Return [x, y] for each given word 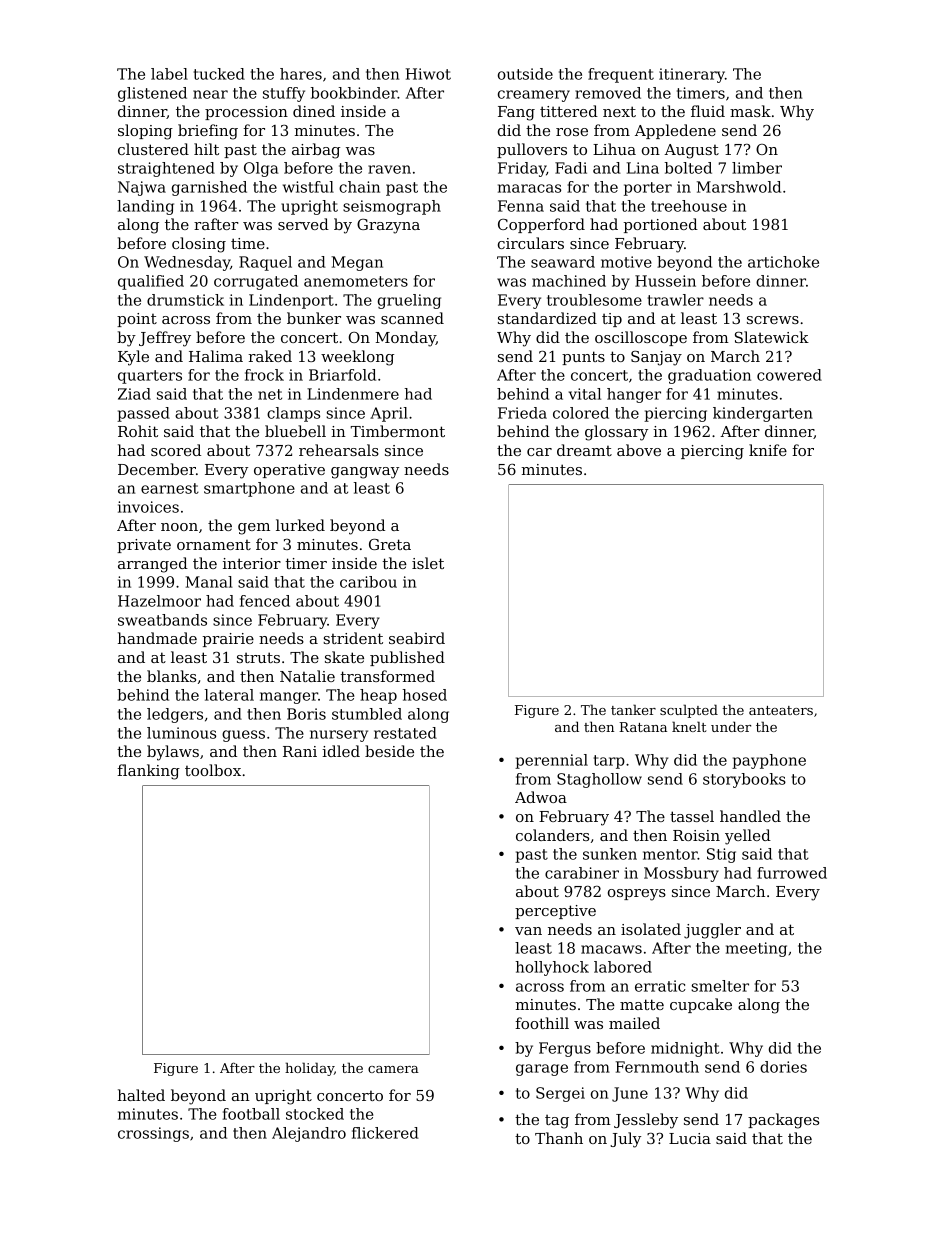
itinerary [692, 75]
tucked [219, 74]
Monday [405, 339]
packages [783, 1121]
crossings [153, 1134]
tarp [609, 762]
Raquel [265, 263]
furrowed [792, 873]
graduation [709, 376]
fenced [265, 601]
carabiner [582, 873]
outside [525, 74]
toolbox [213, 770]
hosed [425, 695]
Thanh [559, 1138]
